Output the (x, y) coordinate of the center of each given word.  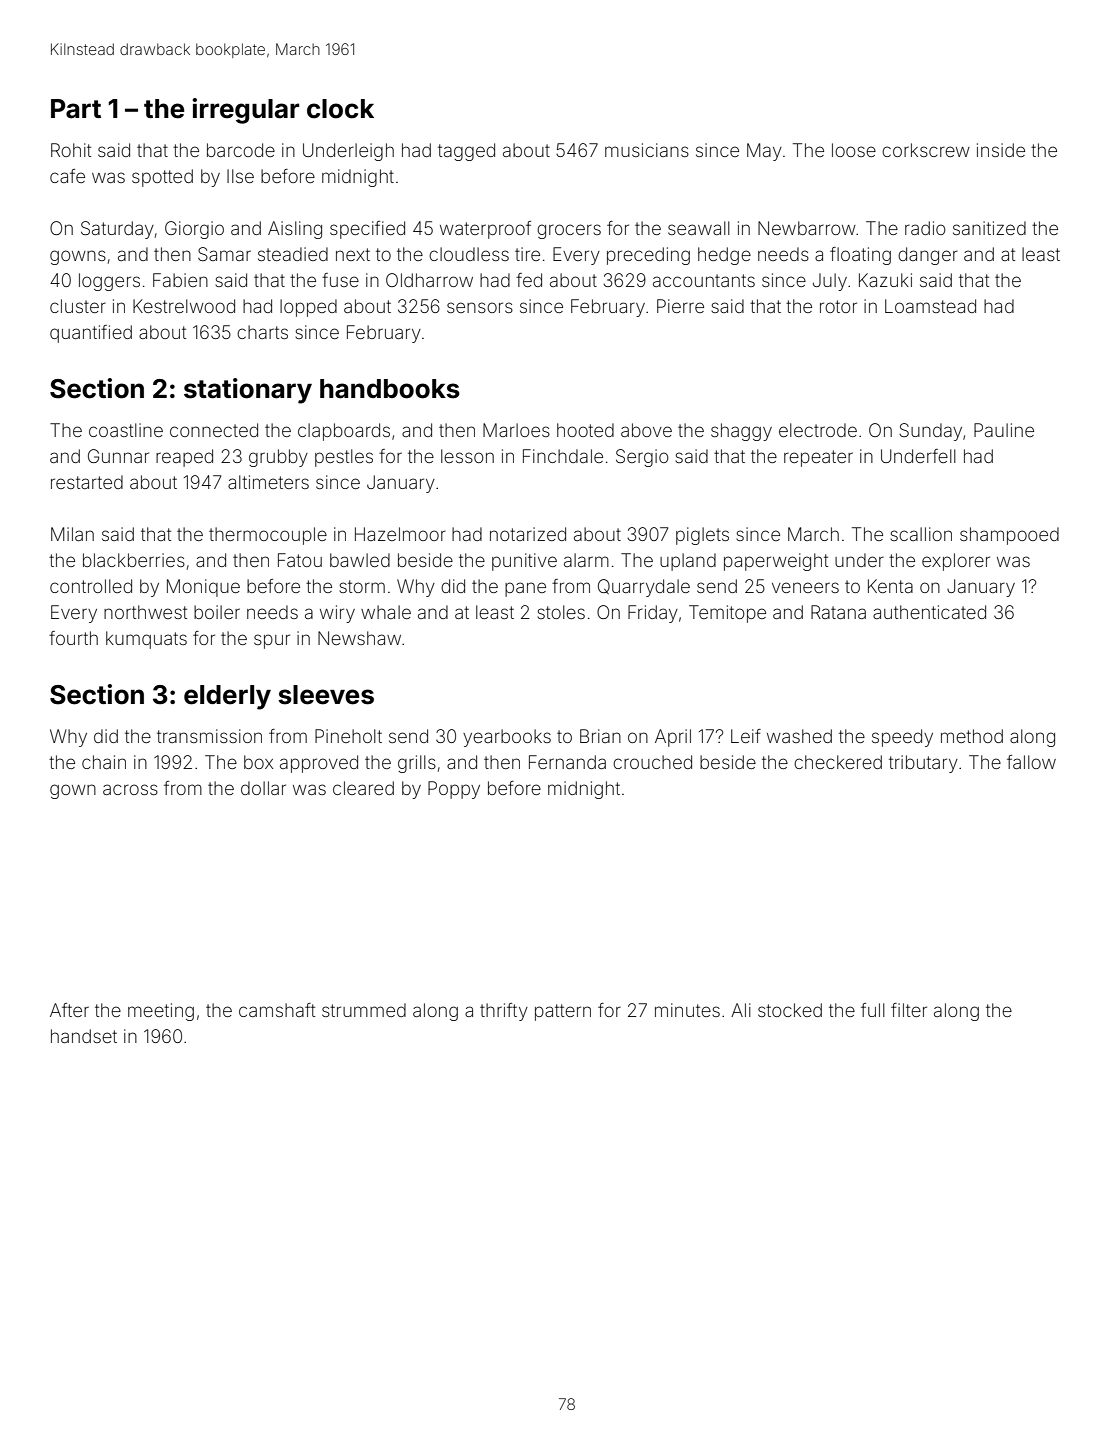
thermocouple (268, 536)
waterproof (485, 230)
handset (84, 1036)
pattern (563, 1012)
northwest (145, 612)
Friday (653, 614)
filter (909, 1010)
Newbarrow (807, 228)
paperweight (776, 562)
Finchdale (563, 456)
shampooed (1009, 536)
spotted (162, 178)
